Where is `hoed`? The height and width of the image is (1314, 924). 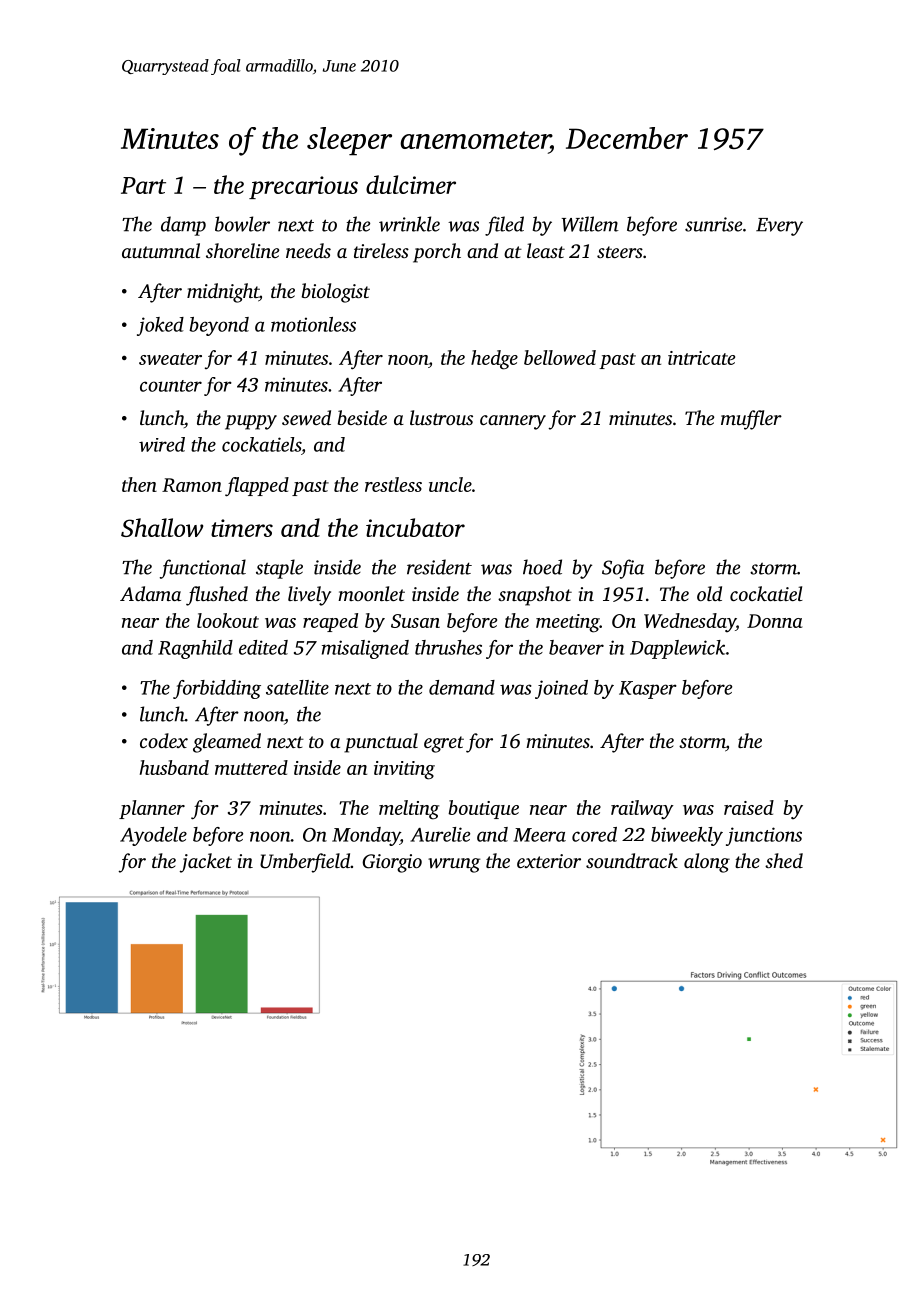 hoed is located at coordinates (542, 567).
